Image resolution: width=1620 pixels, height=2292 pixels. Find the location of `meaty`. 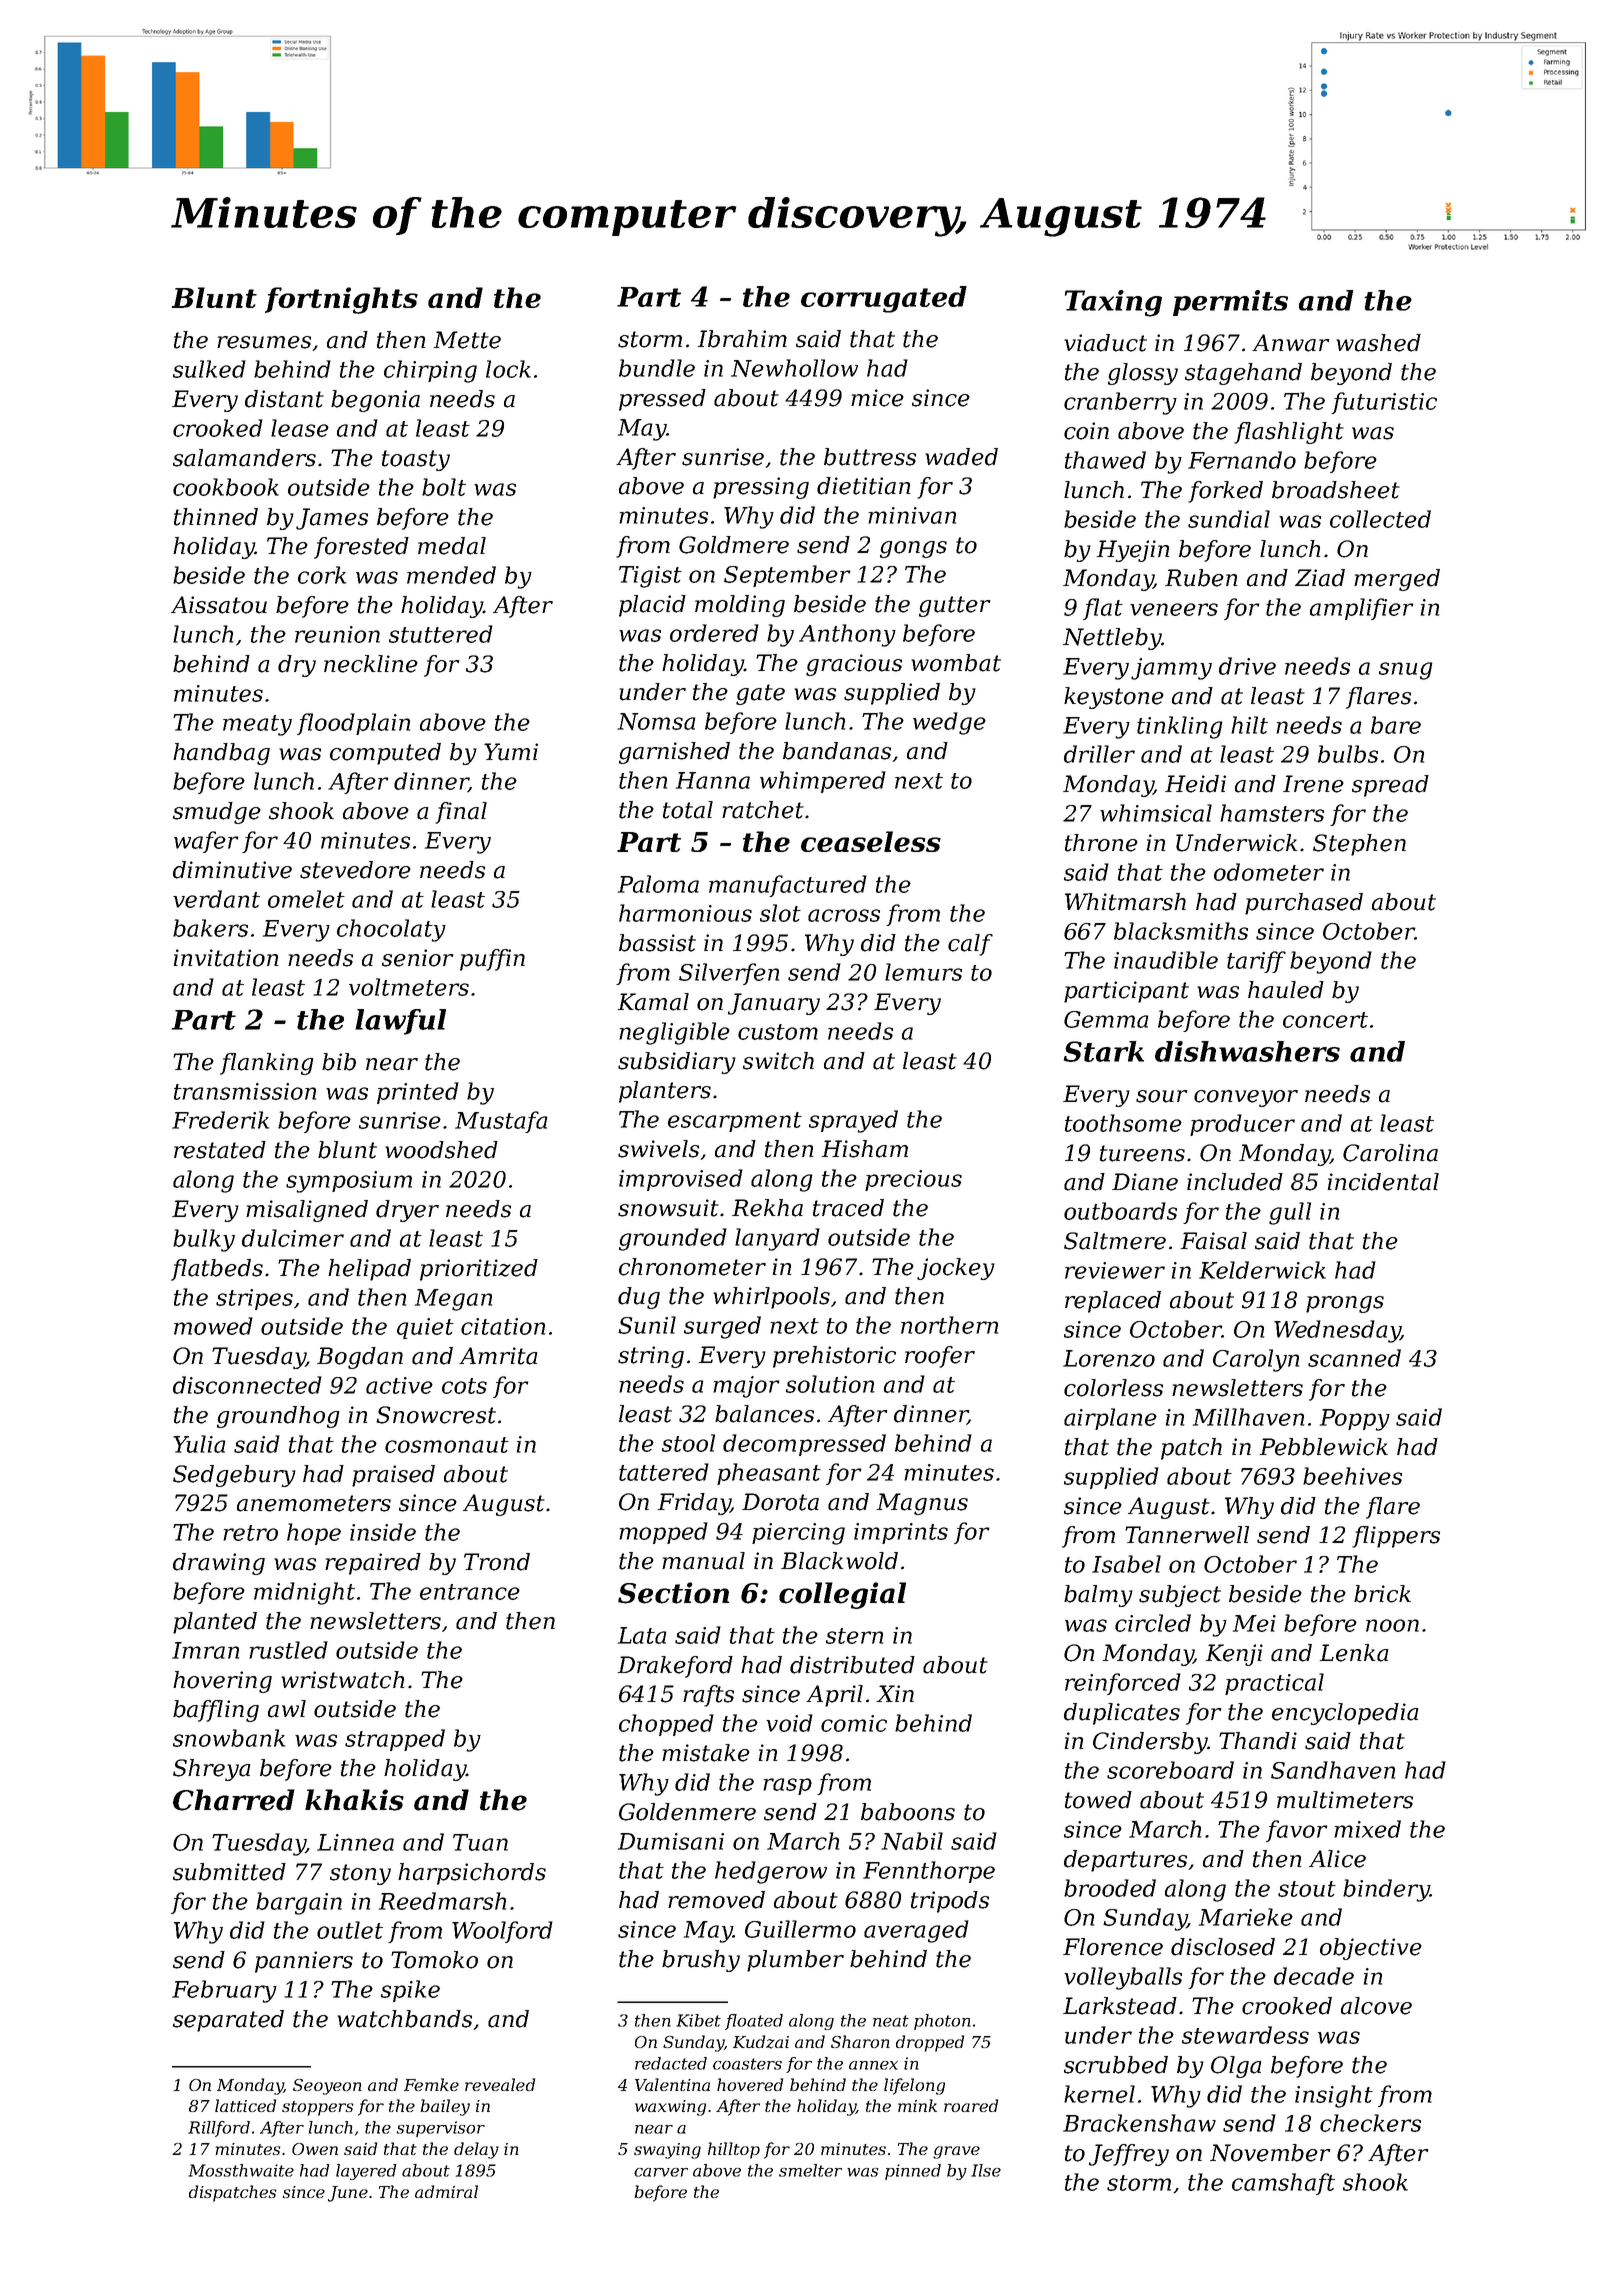

meaty is located at coordinates (257, 725).
